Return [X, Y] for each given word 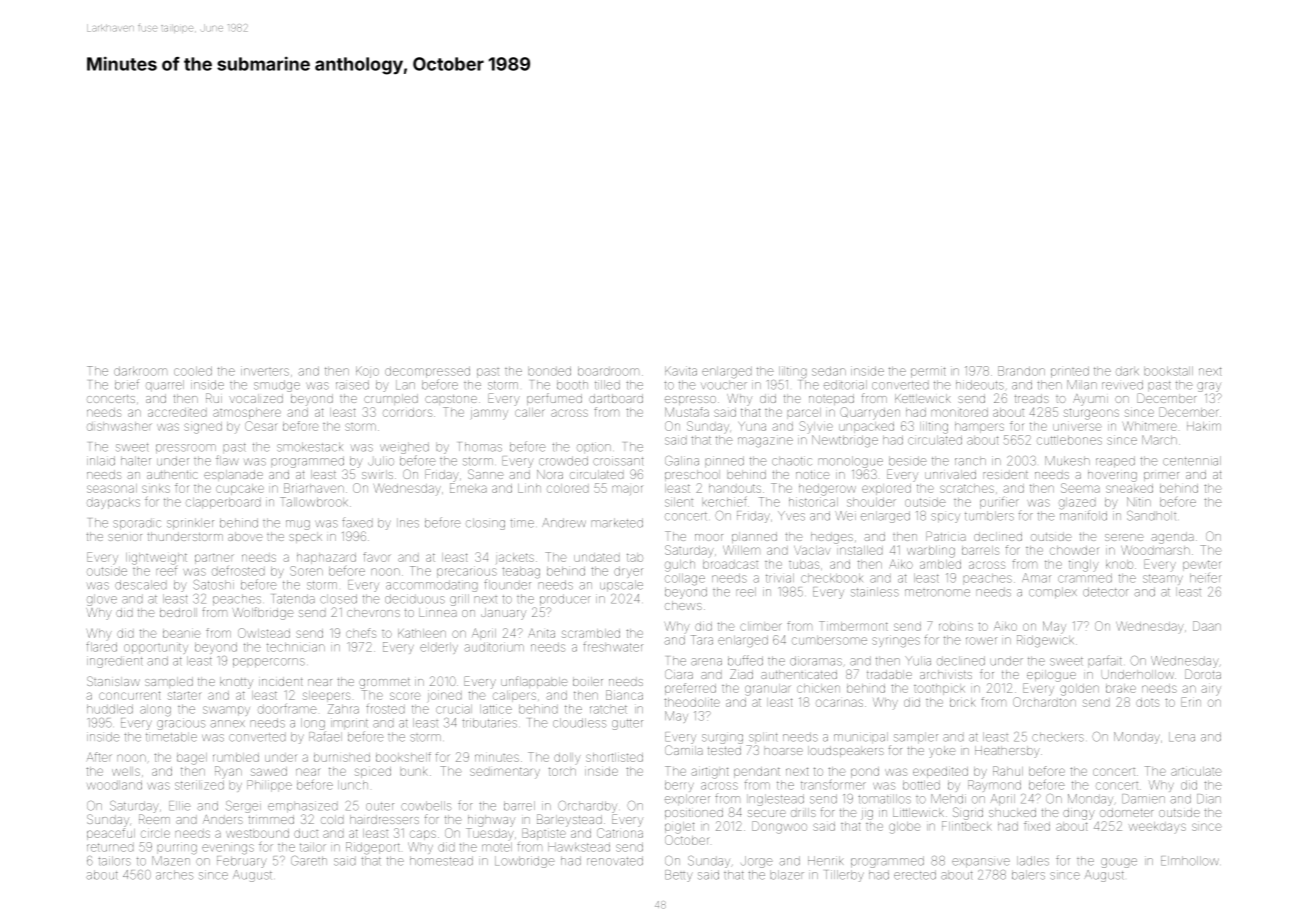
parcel [804, 413]
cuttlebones [1069, 440]
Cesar [260, 426]
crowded [563, 461]
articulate [1196, 771]
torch [562, 771]
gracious [181, 724]
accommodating [432, 586]
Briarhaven [314, 488]
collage [685, 580]
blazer [787, 875]
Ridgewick [1045, 641]
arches [174, 875]
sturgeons [1091, 414]
